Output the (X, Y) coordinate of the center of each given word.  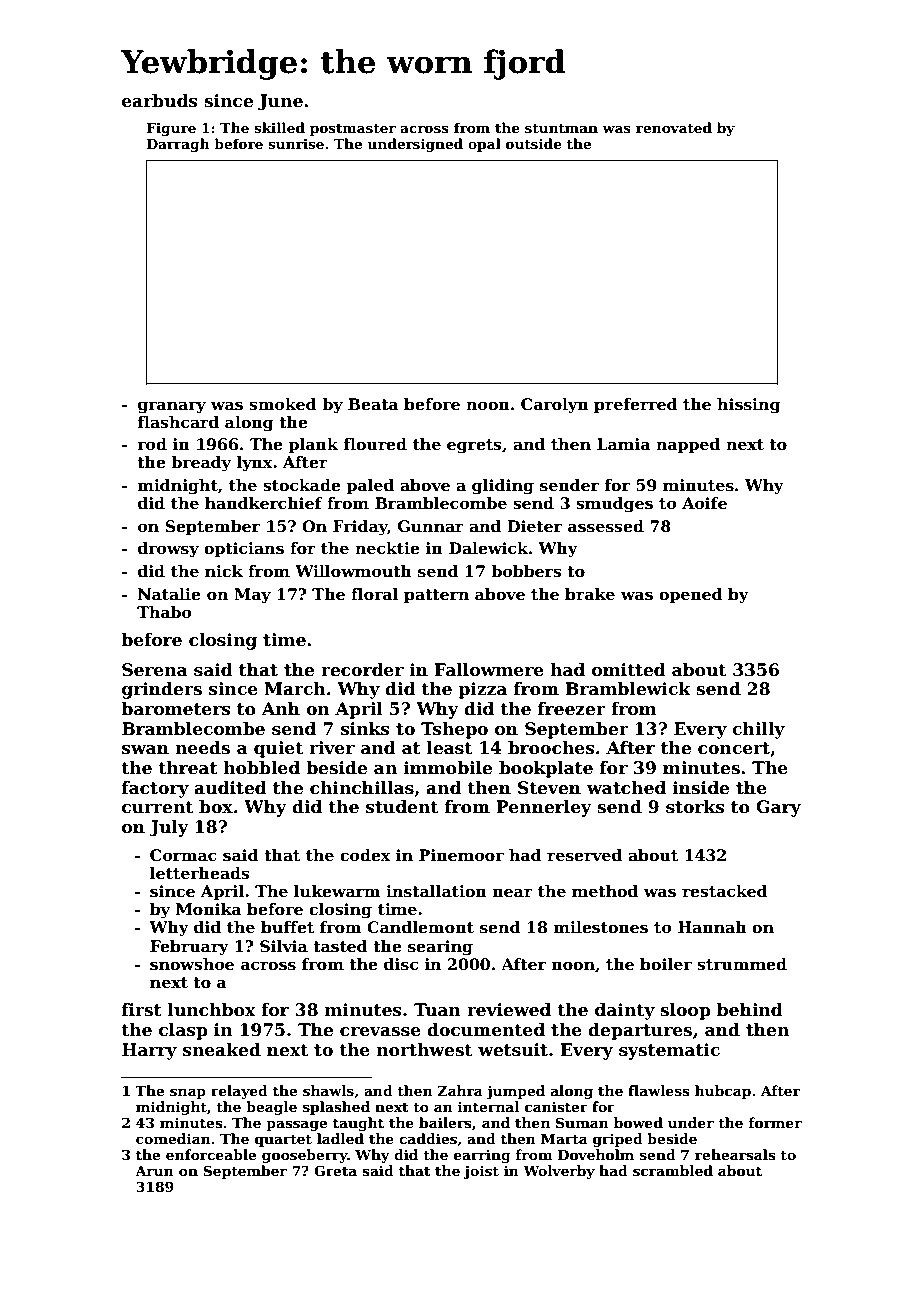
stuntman (561, 128)
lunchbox (212, 1010)
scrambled (673, 1170)
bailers (445, 1122)
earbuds (160, 101)
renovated (674, 127)
